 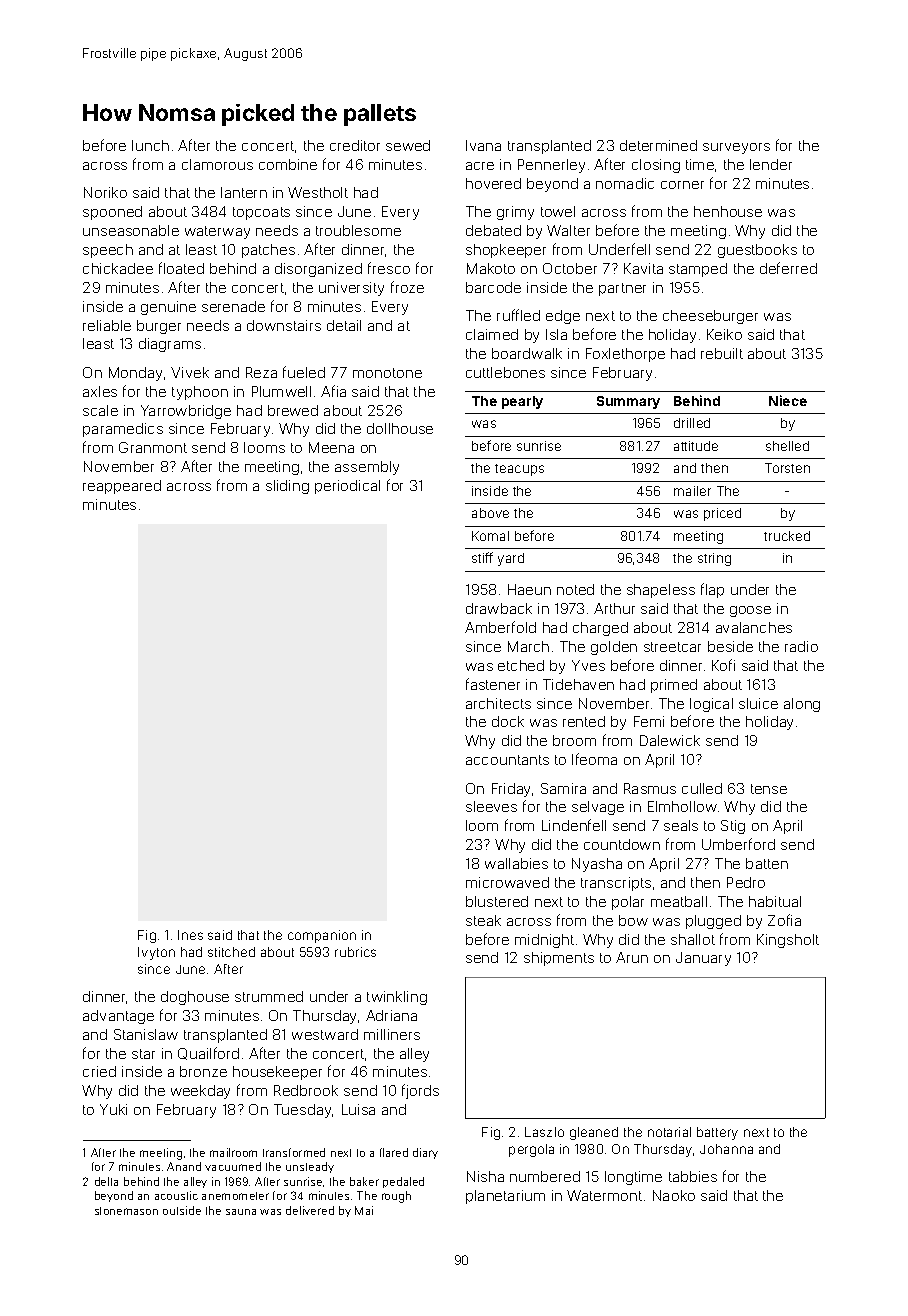 What do you see at coordinates (105, 192) in the image?
I see `Noriko` at bounding box center [105, 192].
